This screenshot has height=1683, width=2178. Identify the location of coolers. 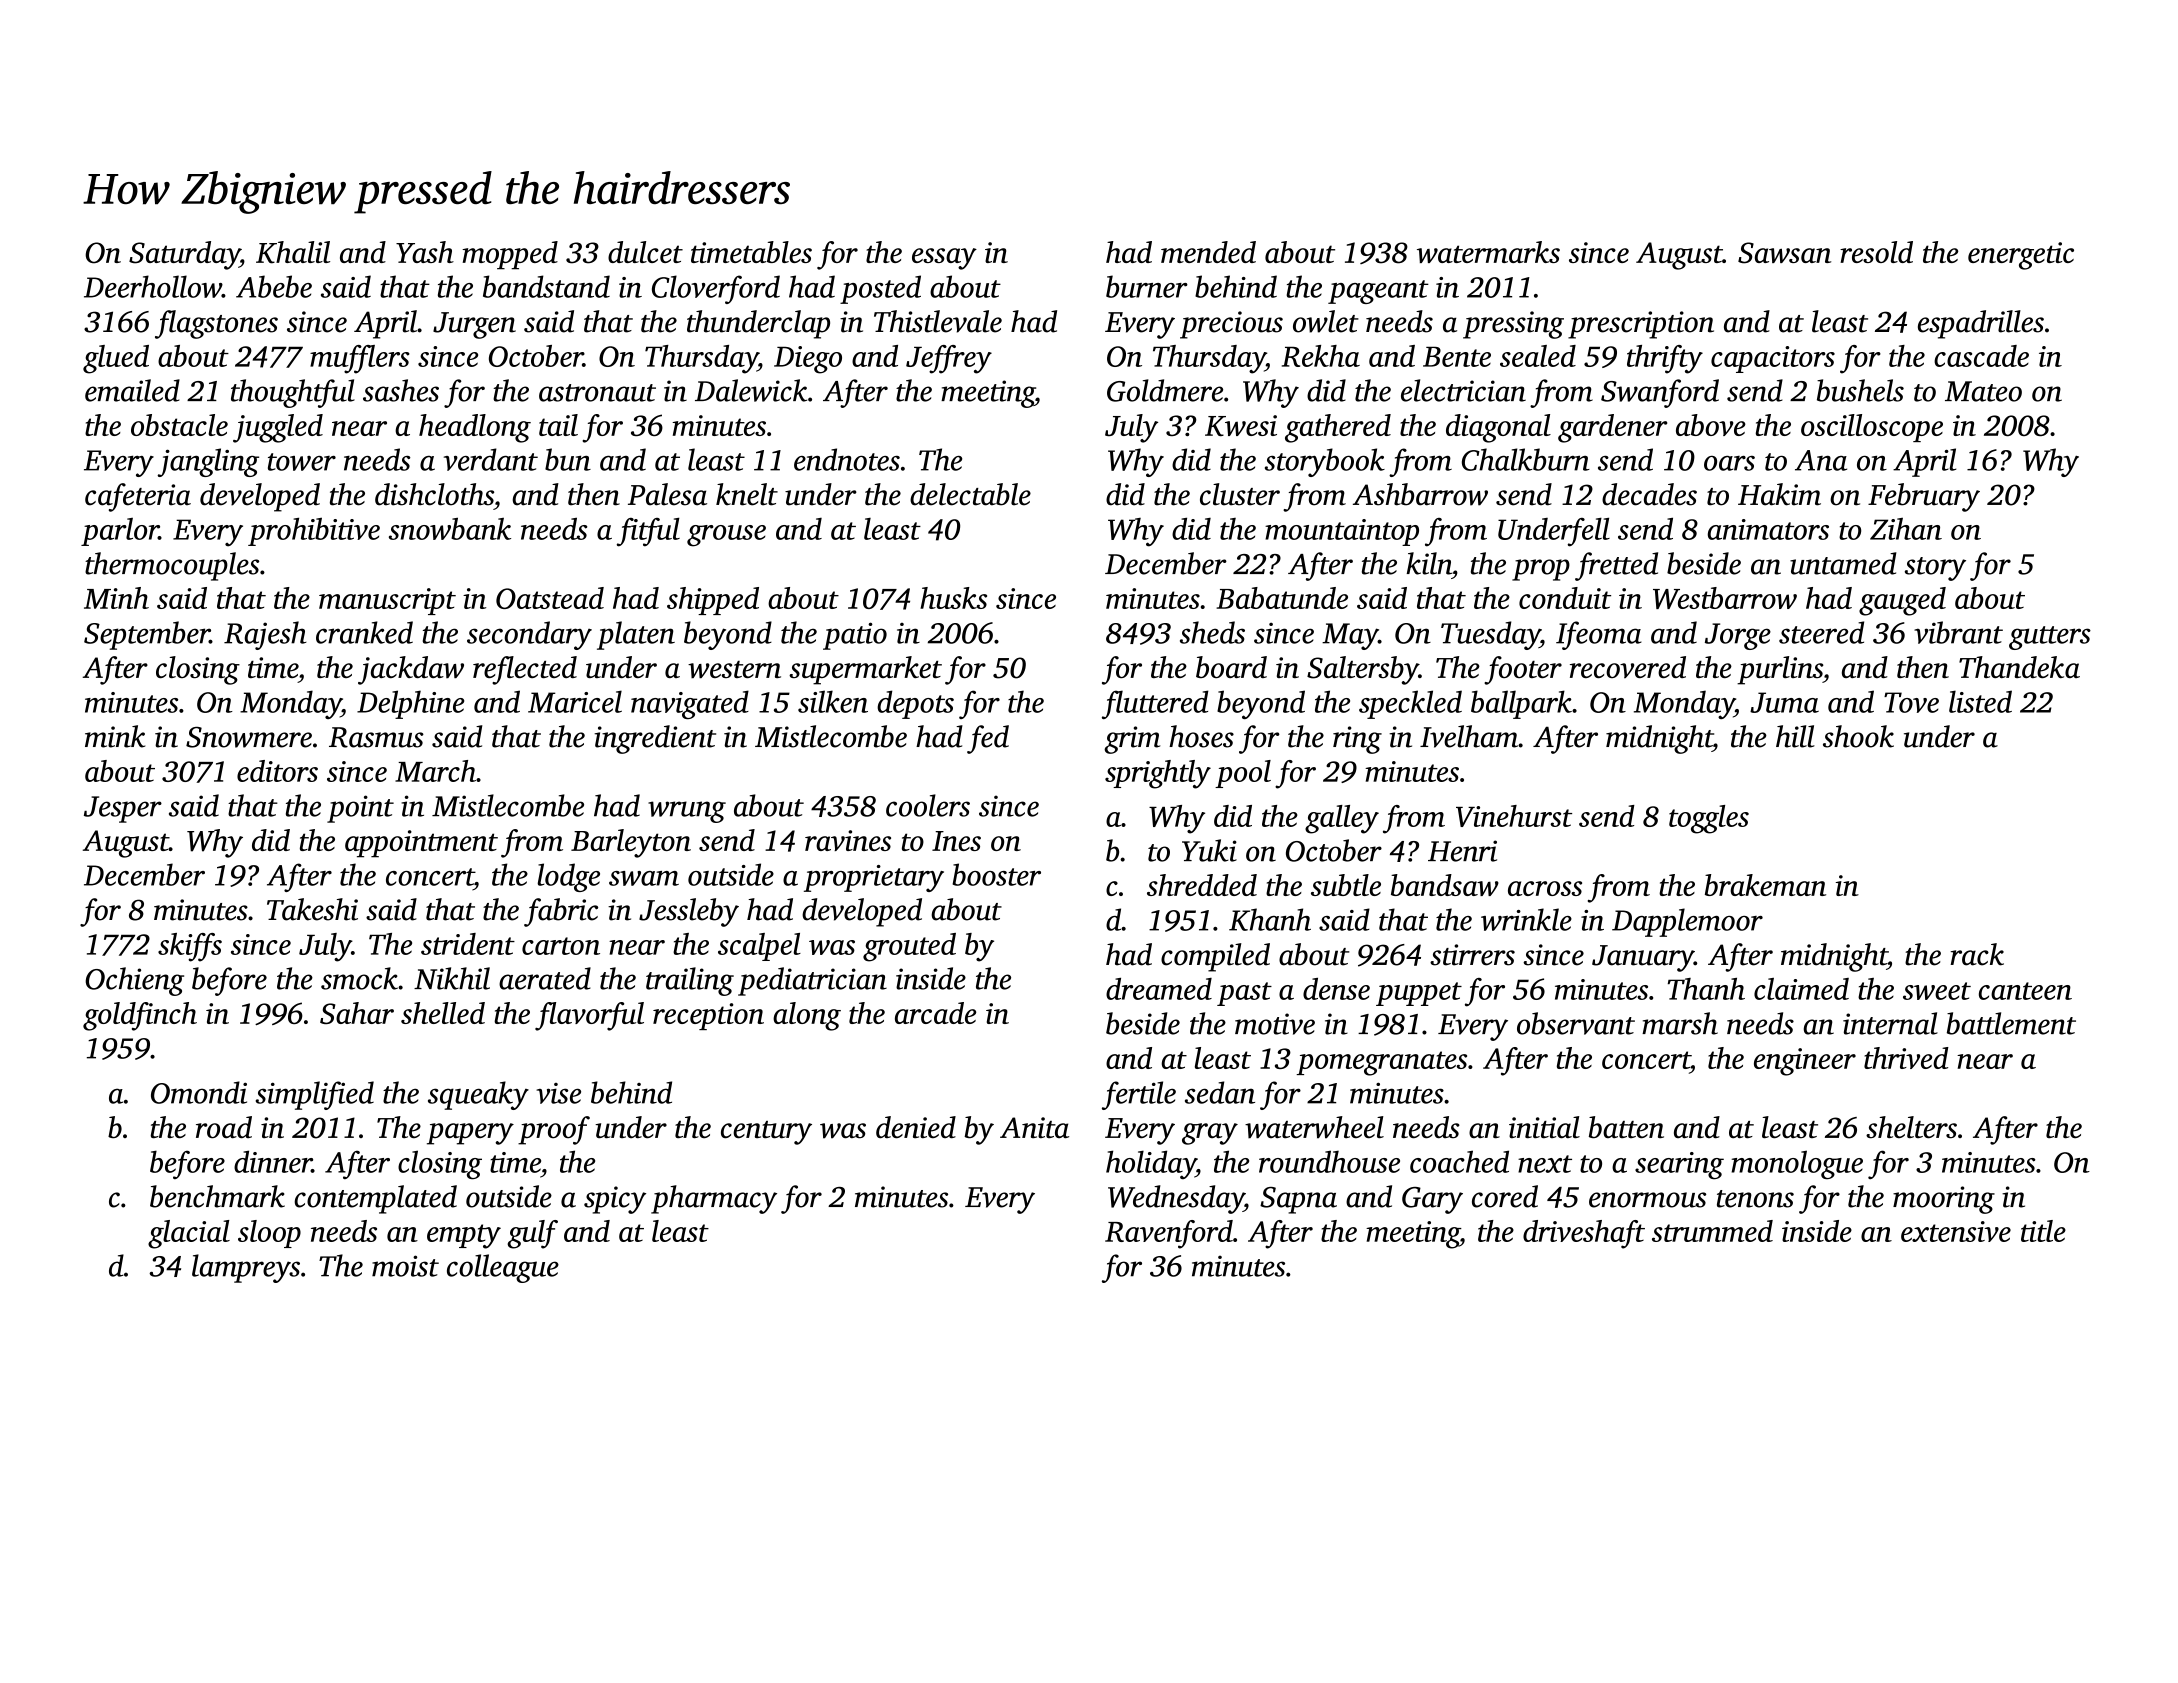
(928, 805).
